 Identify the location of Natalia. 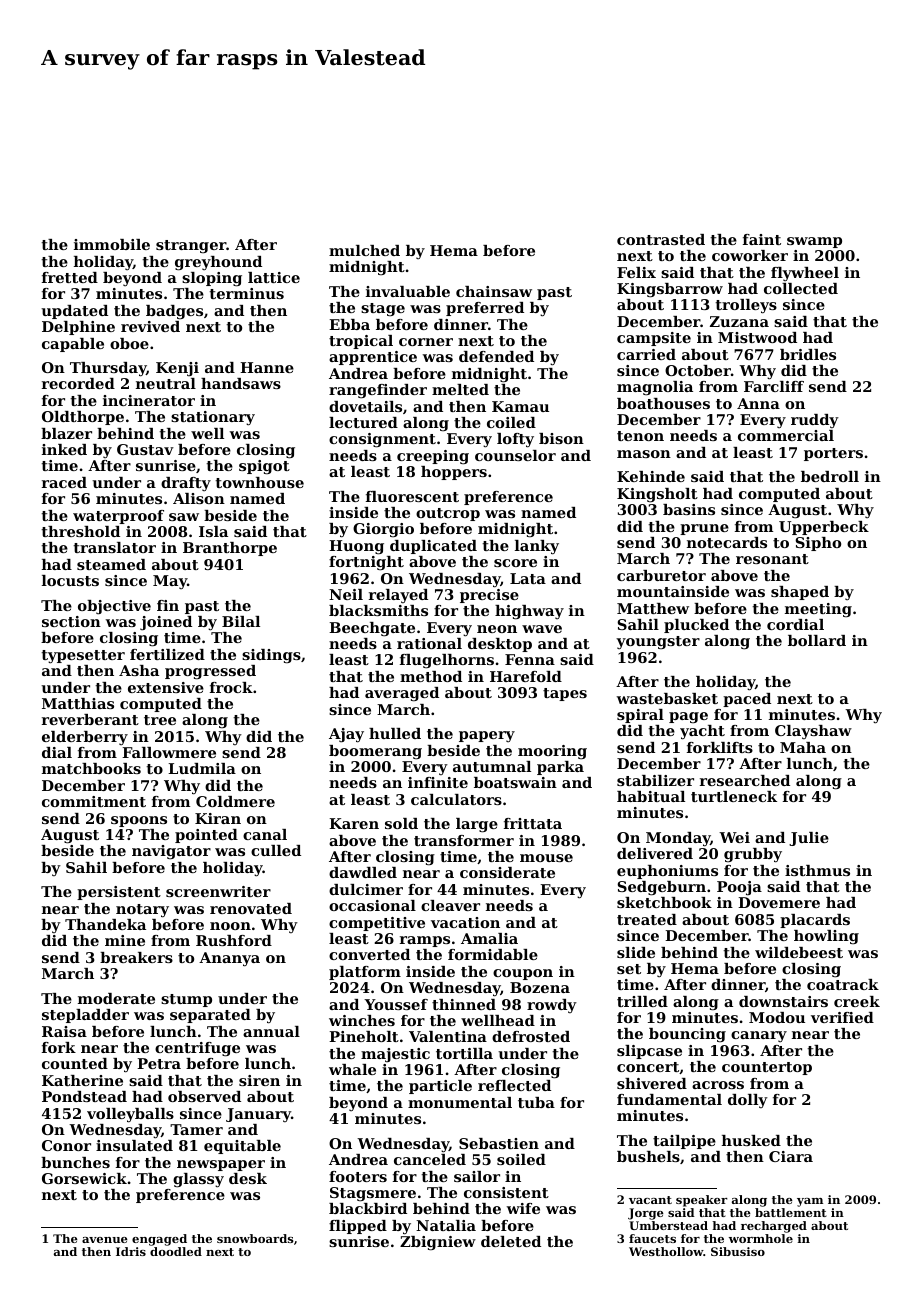
(446, 1225).
